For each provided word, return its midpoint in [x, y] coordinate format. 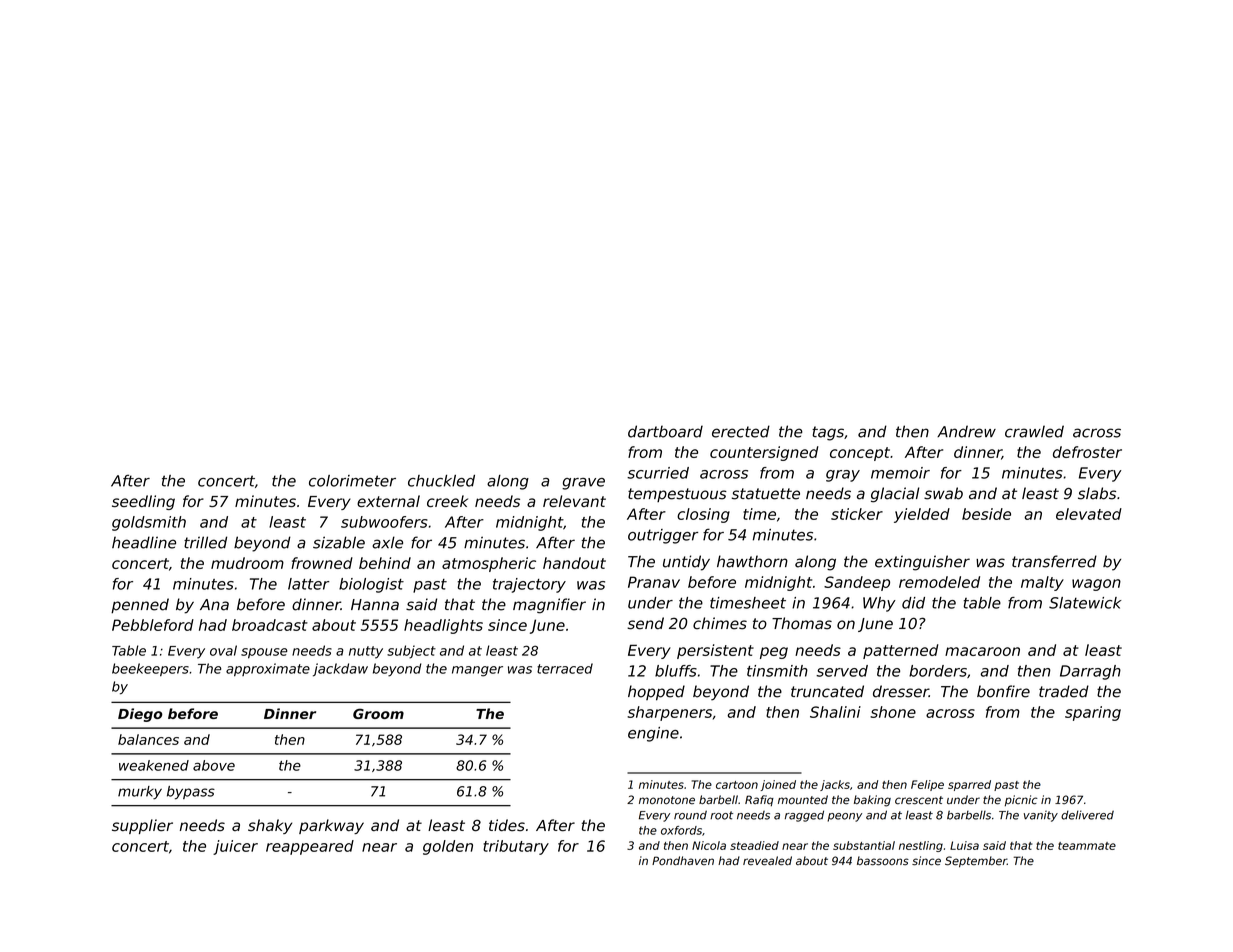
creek [447, 501]
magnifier [549, 606]
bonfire [1003, 691]
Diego [140, 715]
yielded [922, 515]
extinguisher [922, 563]
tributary [516, 847]
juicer [235, 847]
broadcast [270, 625]
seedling [143, 502]
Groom [378, 713]
